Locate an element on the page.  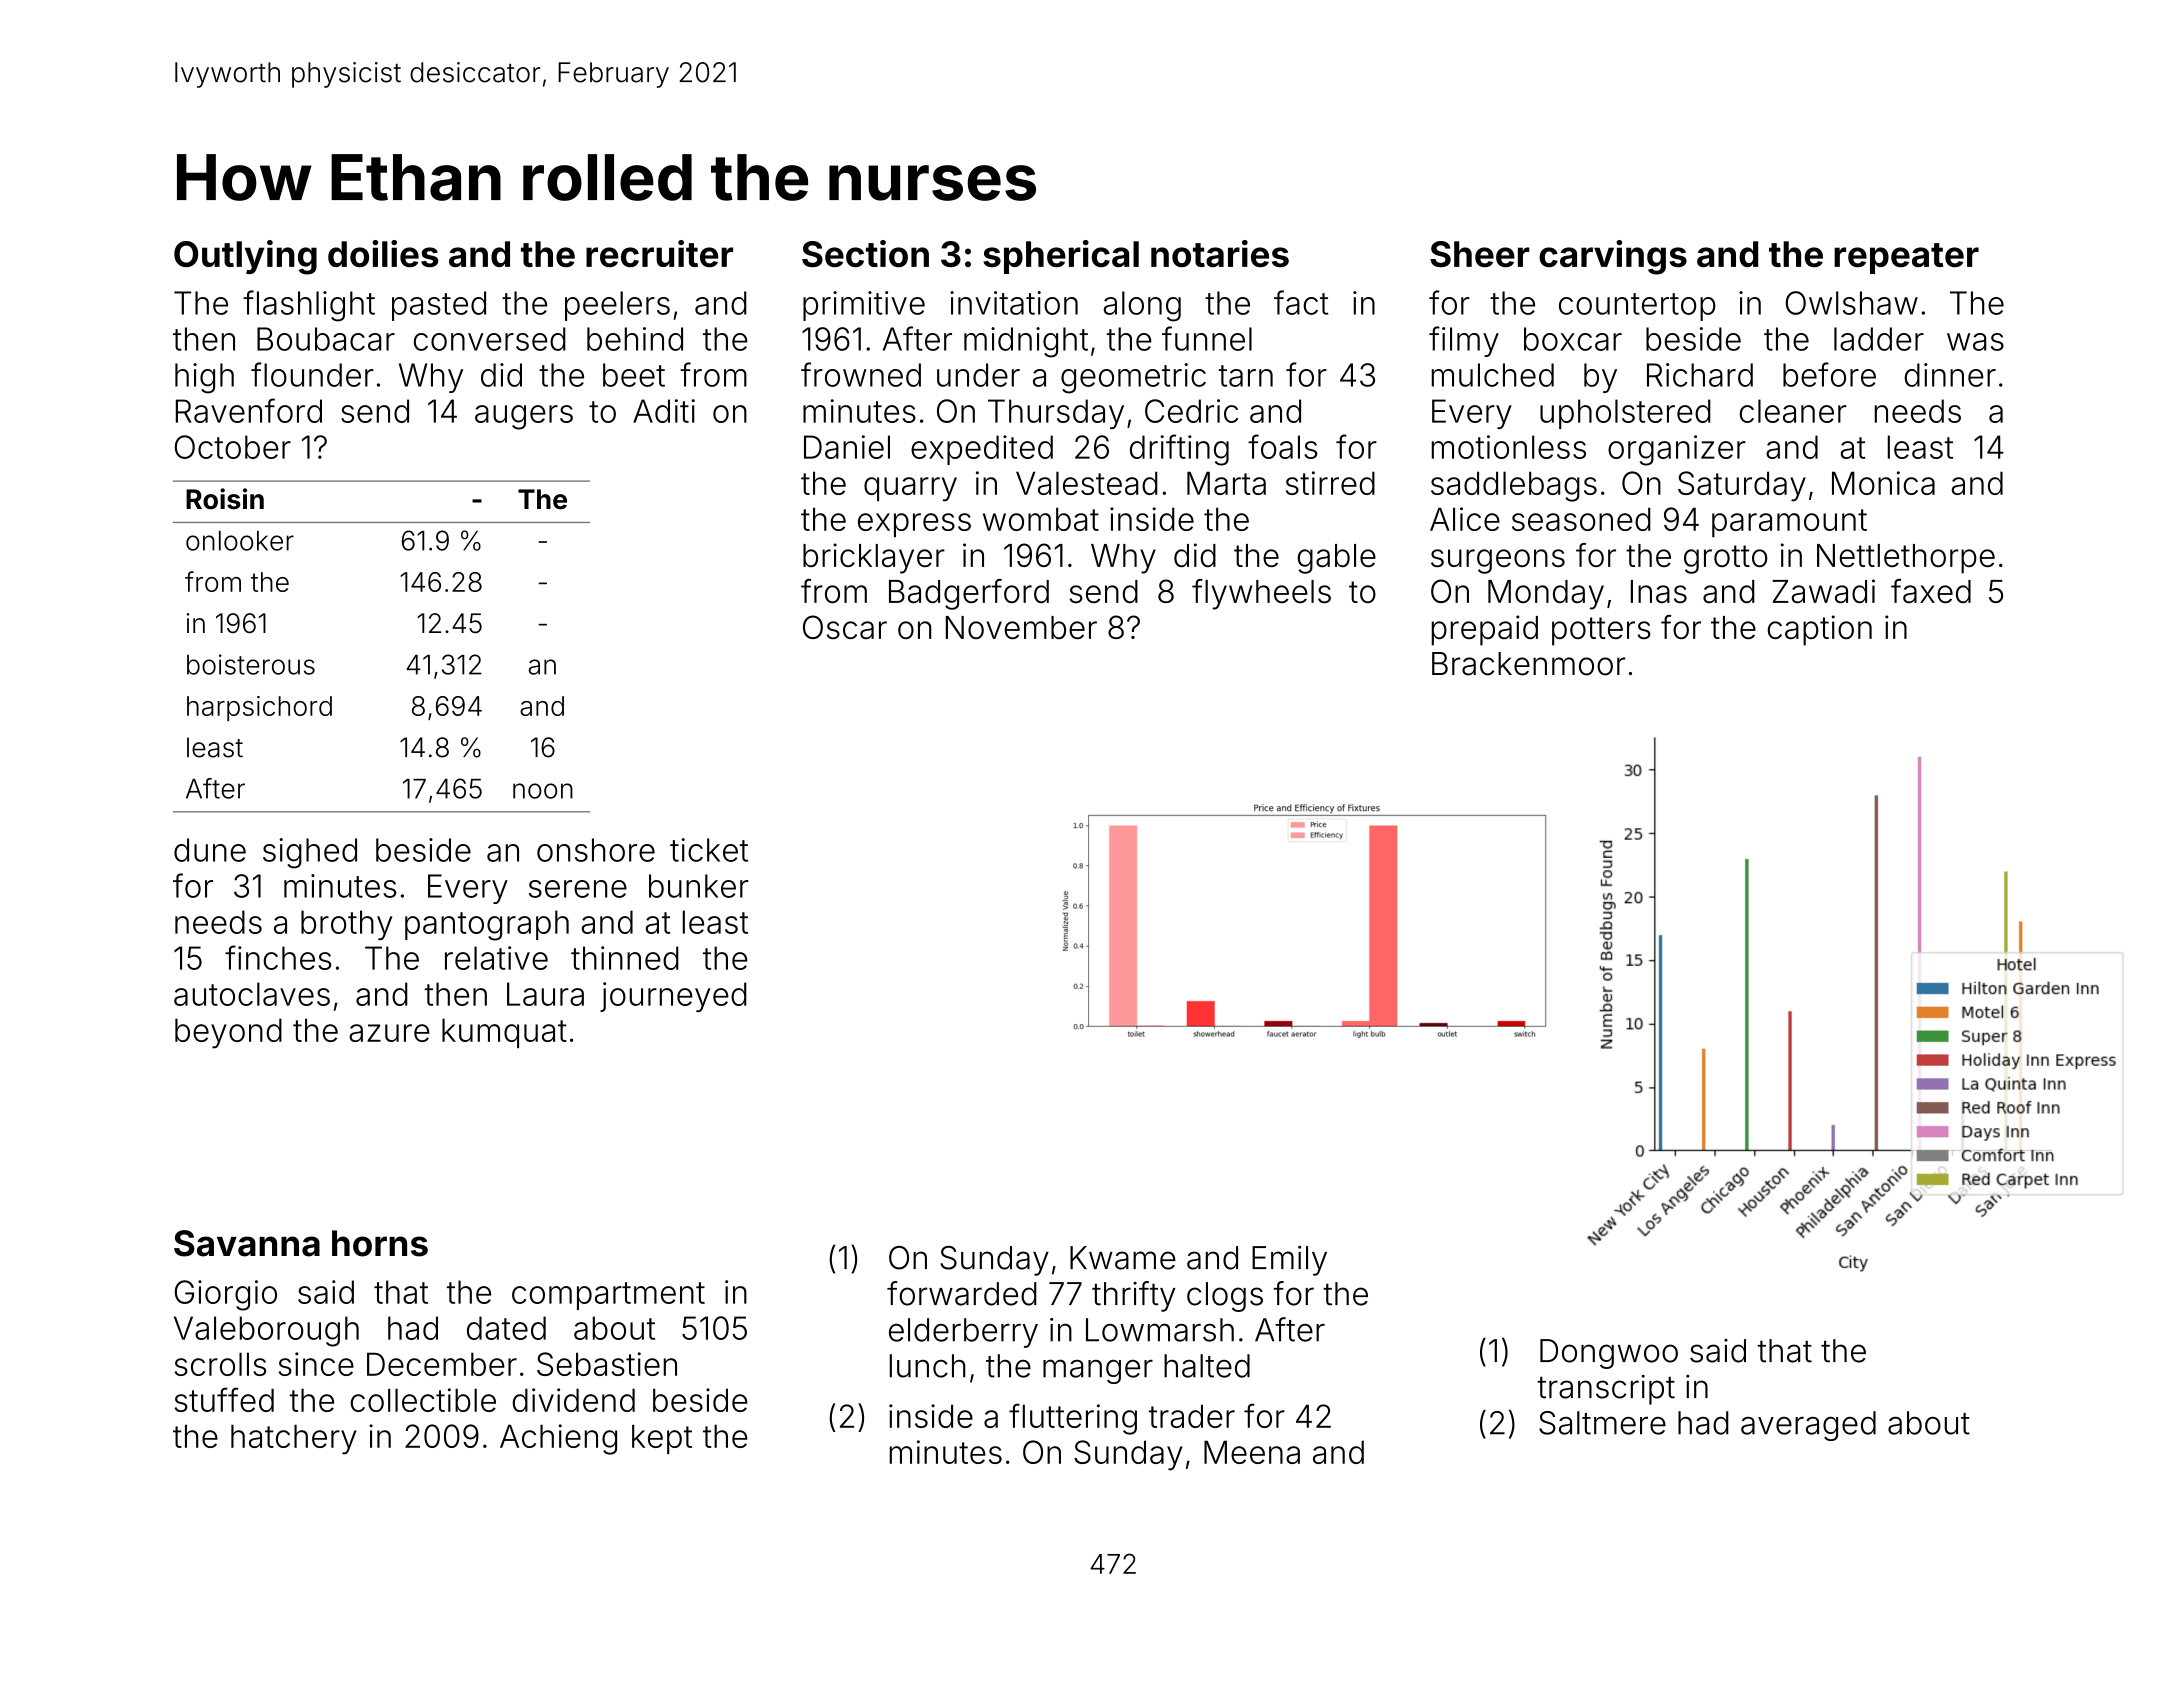
Brackenmoor is located at coordinates (1528, 664).
